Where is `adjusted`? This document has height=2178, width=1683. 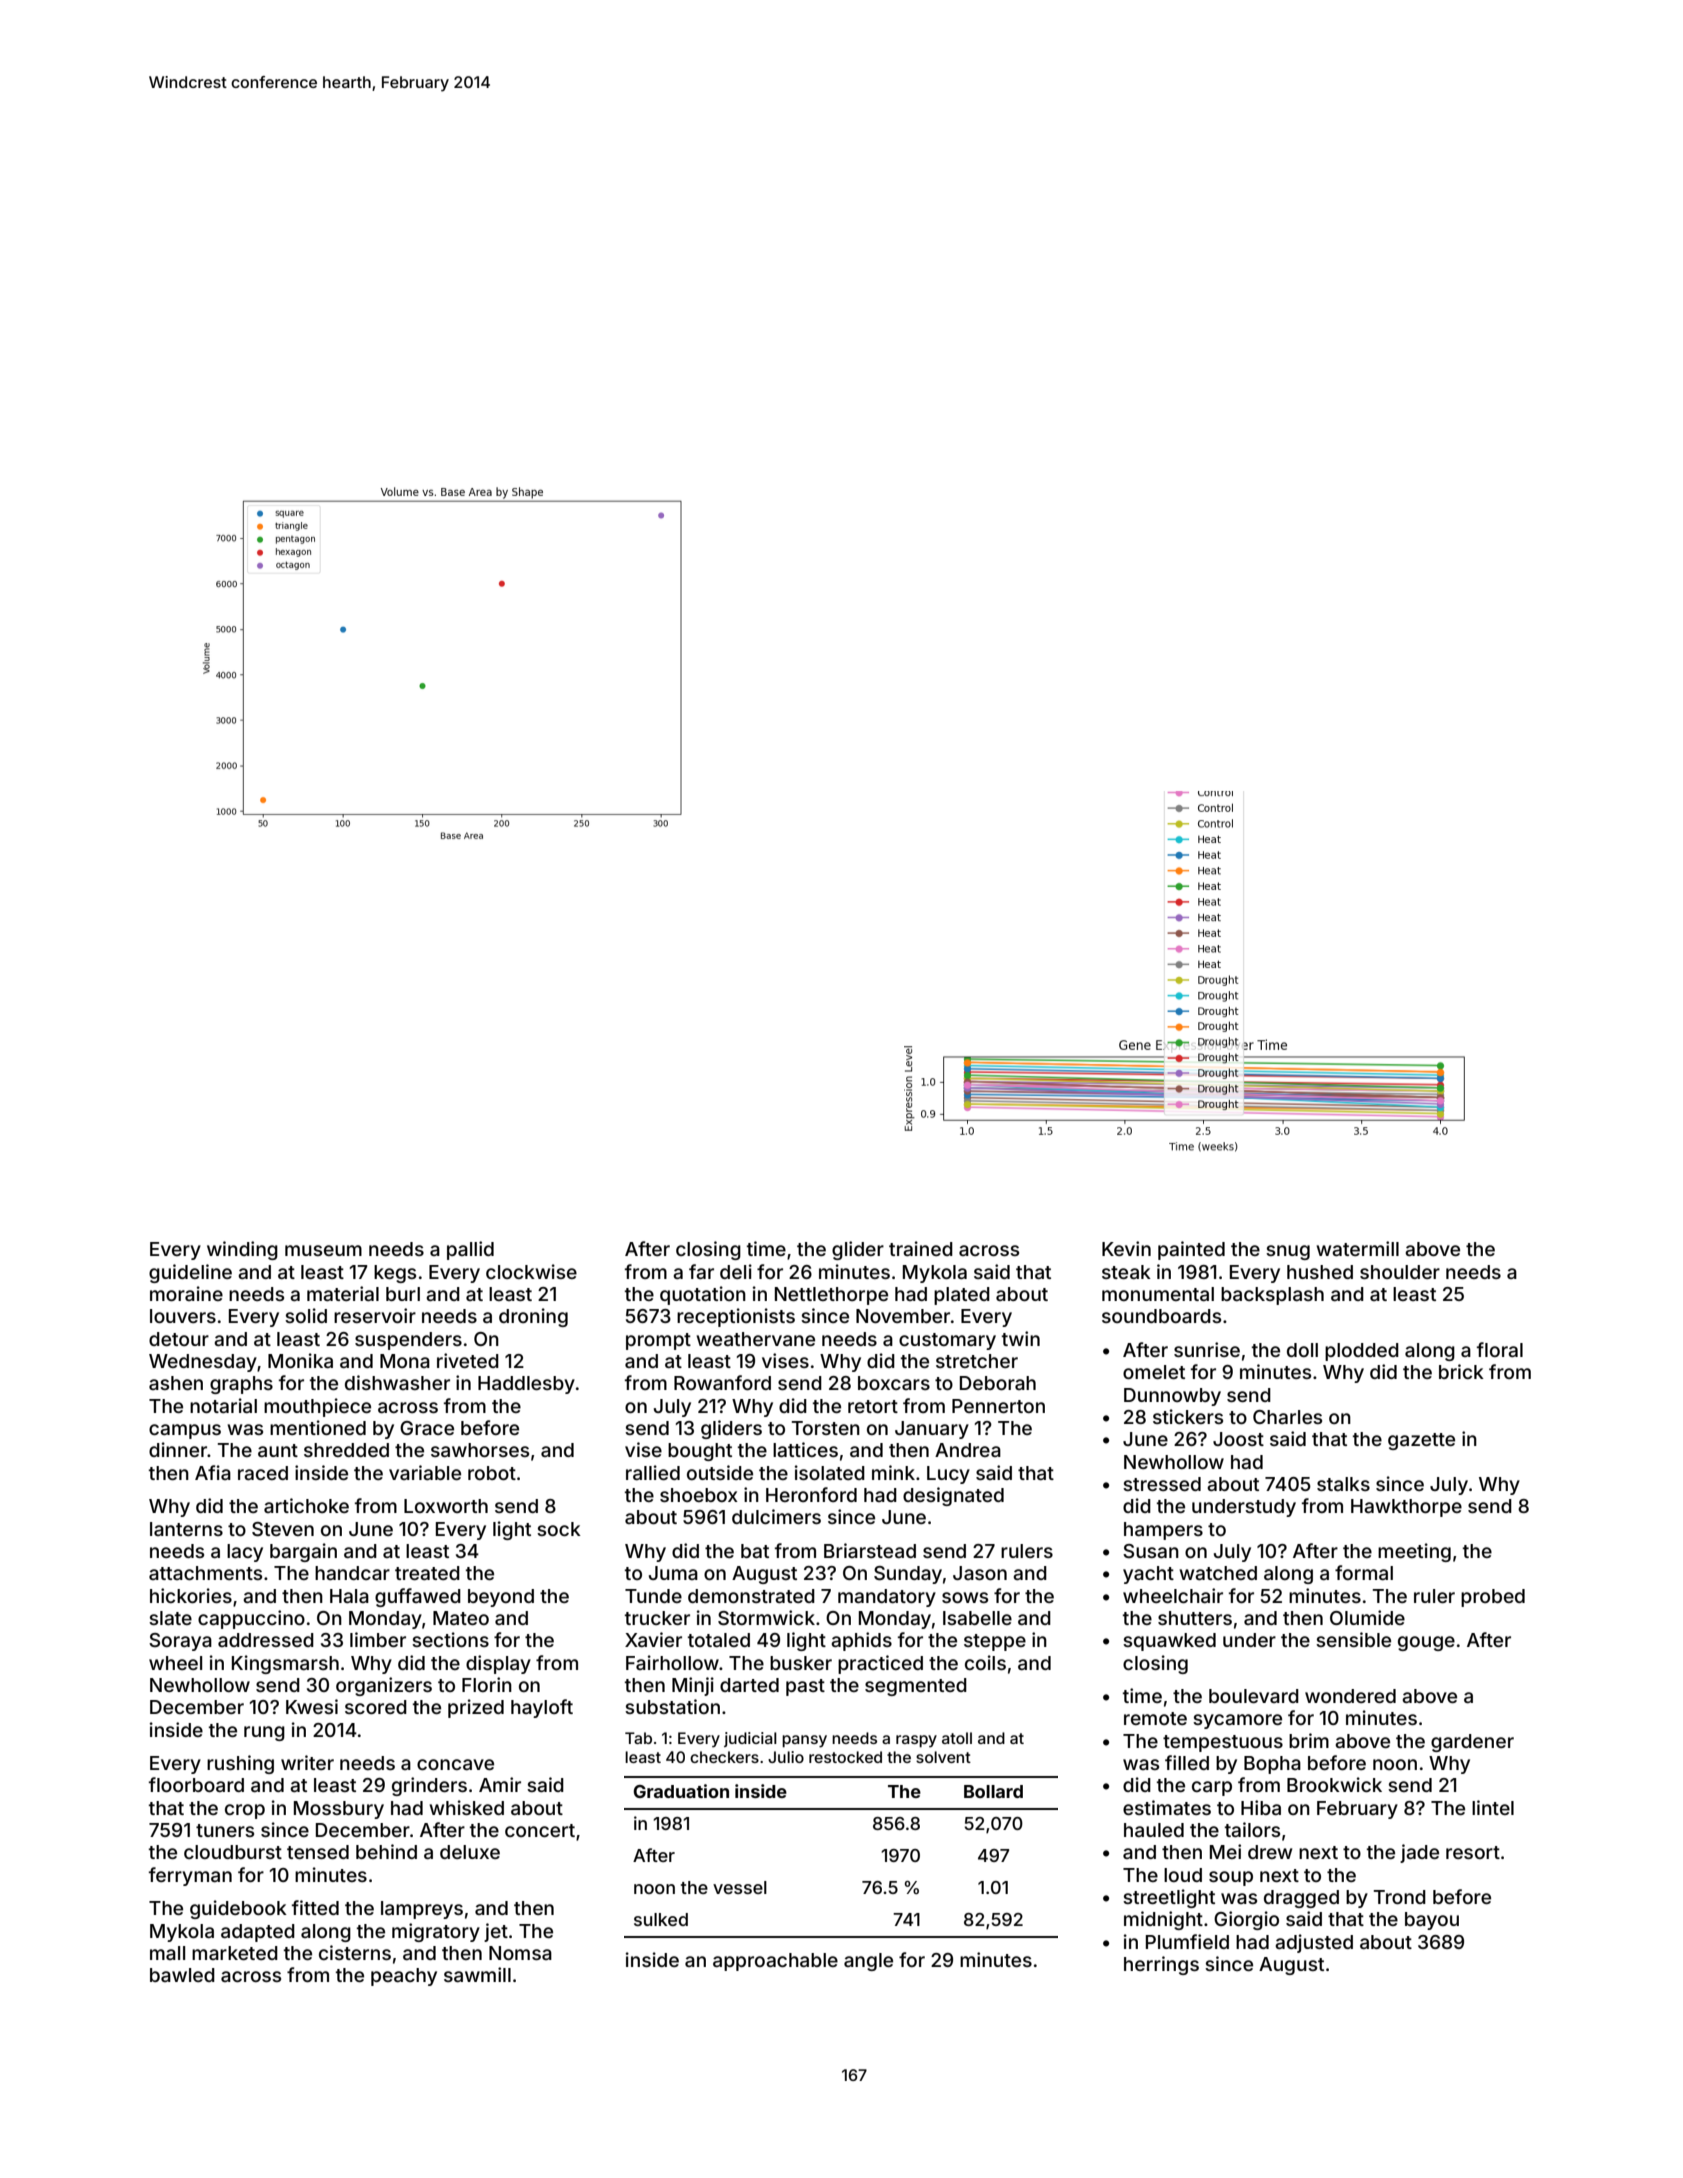 adjusted is located at coordinates (1314, 1943).
